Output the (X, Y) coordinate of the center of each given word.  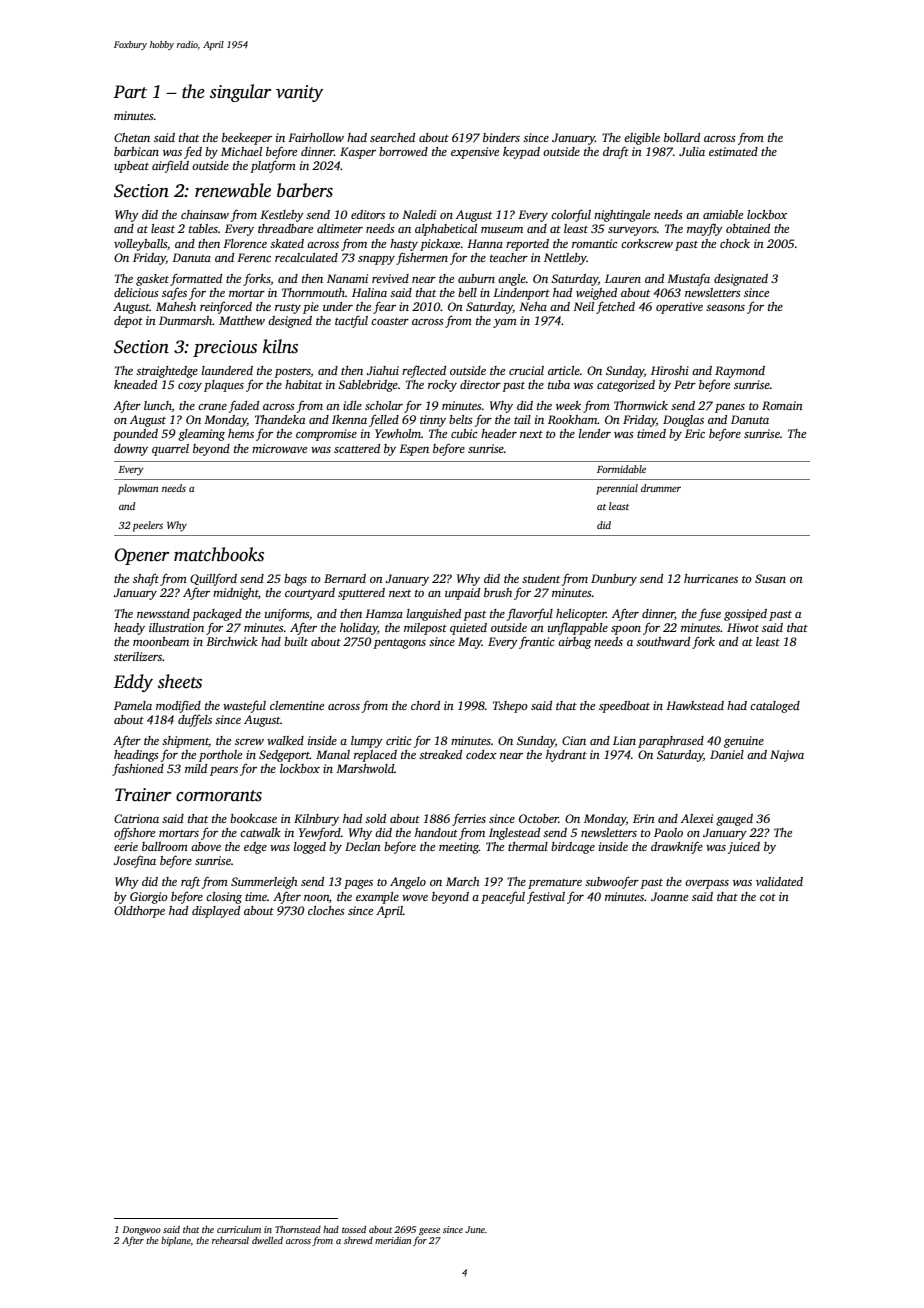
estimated (733, 151)
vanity (299, 93)
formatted (196, 279)
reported (527, 245)
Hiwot (743, 627)
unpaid (462, 594)
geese (429, 1231)
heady (129, 629)
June (475, 1229)
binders (501, 137)
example (377, 898)
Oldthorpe (139, 912)
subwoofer (612, 882)
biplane (176, 1241)
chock (735, 243)
